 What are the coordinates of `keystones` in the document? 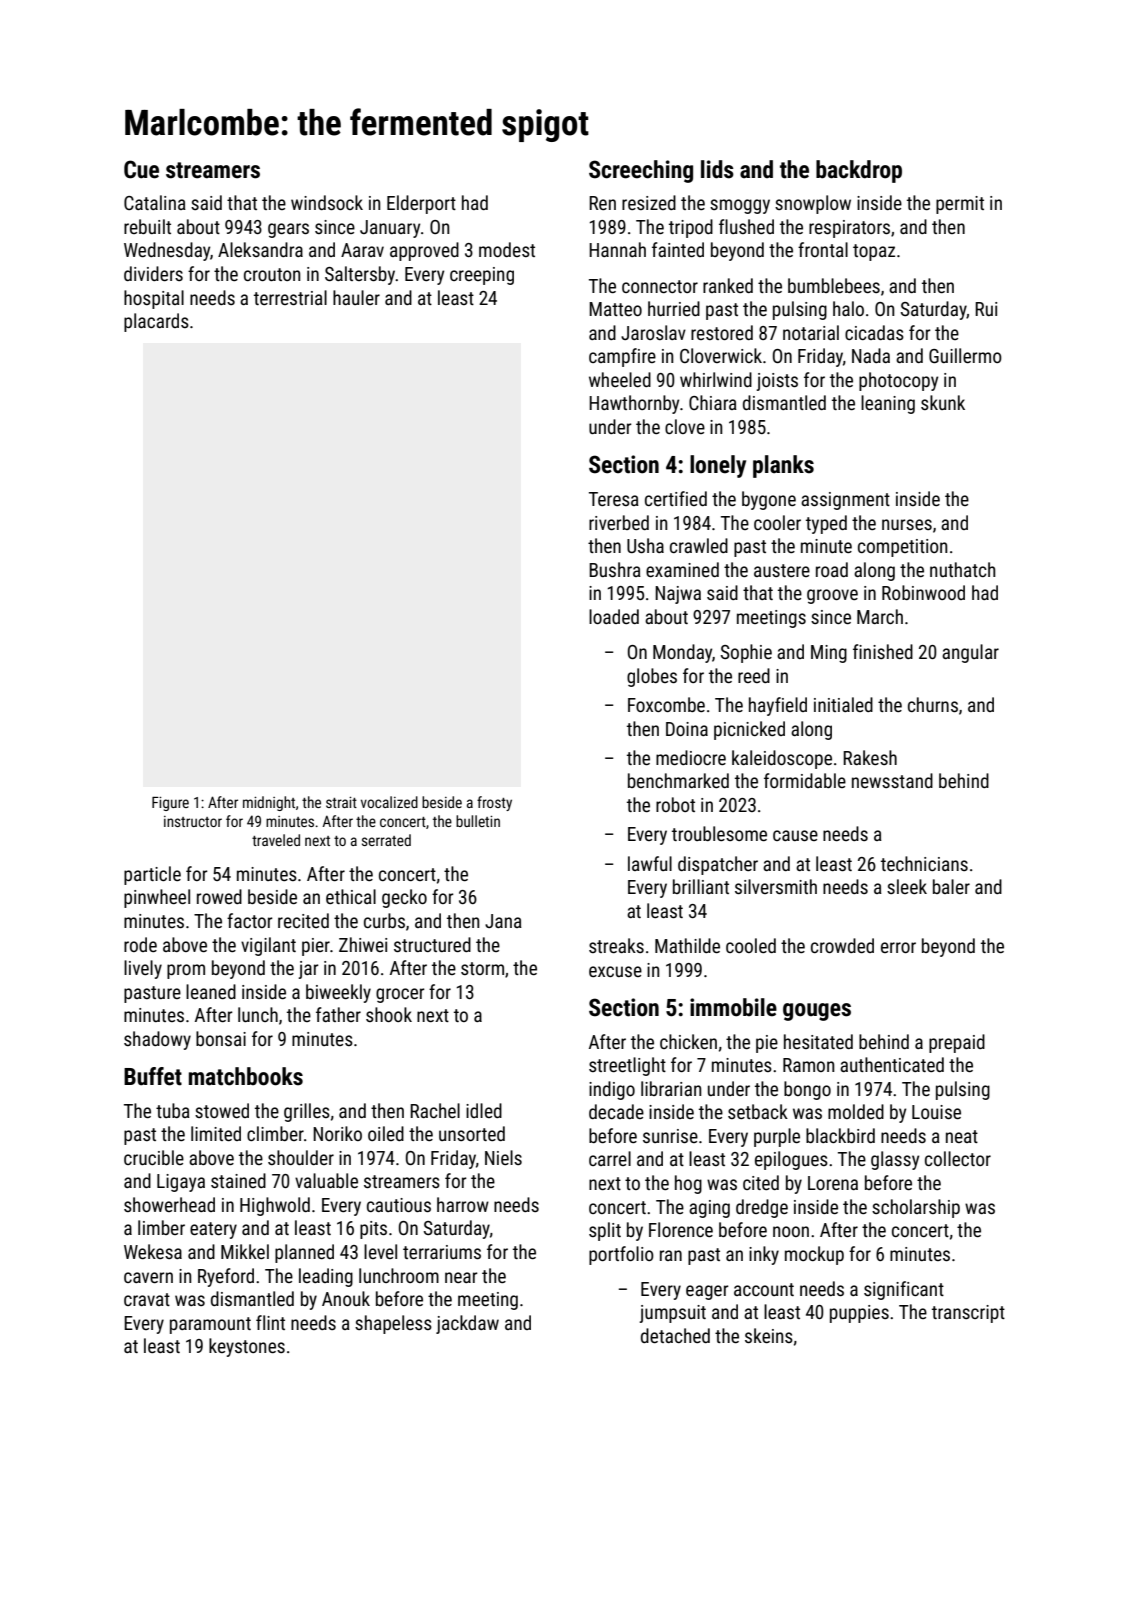 It's located at (247, 1347).
